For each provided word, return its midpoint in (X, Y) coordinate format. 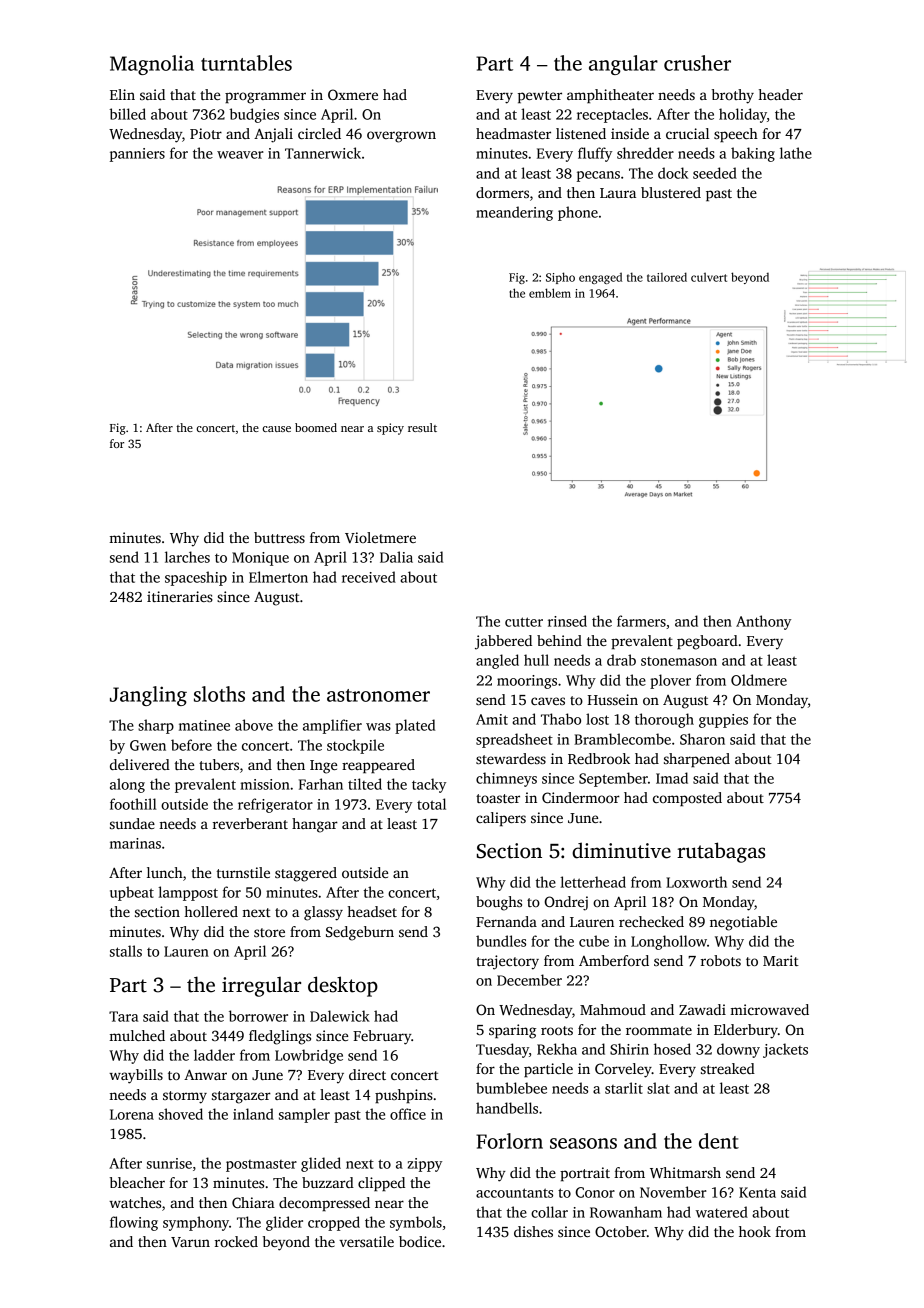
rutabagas (721, 852)
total (431, 804)
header (780, 94)
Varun (190, 1242)
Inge (323, 767)
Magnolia (152, 65)
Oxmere (353, 94)
